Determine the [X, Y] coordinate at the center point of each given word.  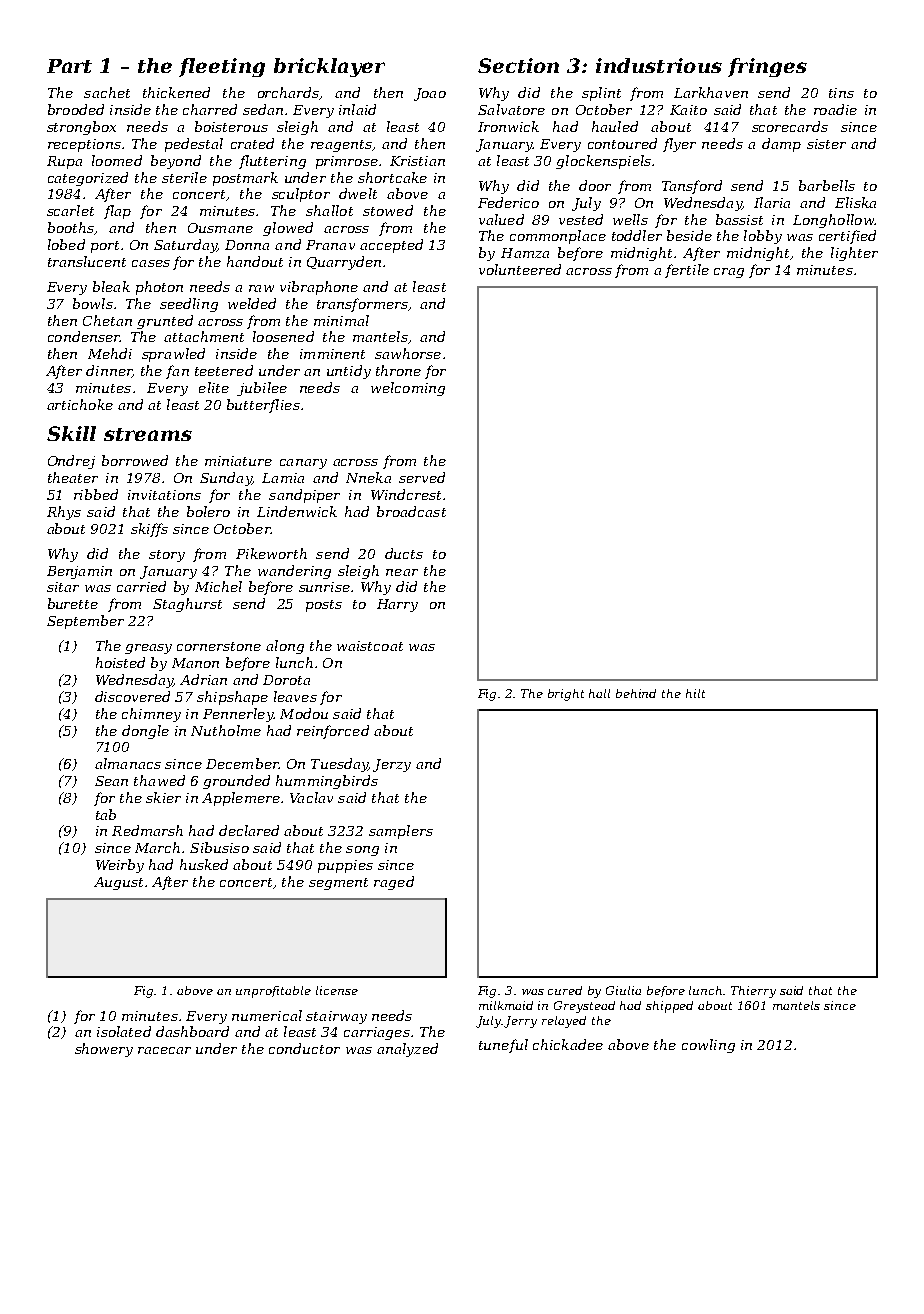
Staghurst [187, 605]
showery [104, 1050]
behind [636, 693]
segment [338, 884]
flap [117, 212]
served [422, 477]
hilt [695, 693]
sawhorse [408, 353]
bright [566, 695]
